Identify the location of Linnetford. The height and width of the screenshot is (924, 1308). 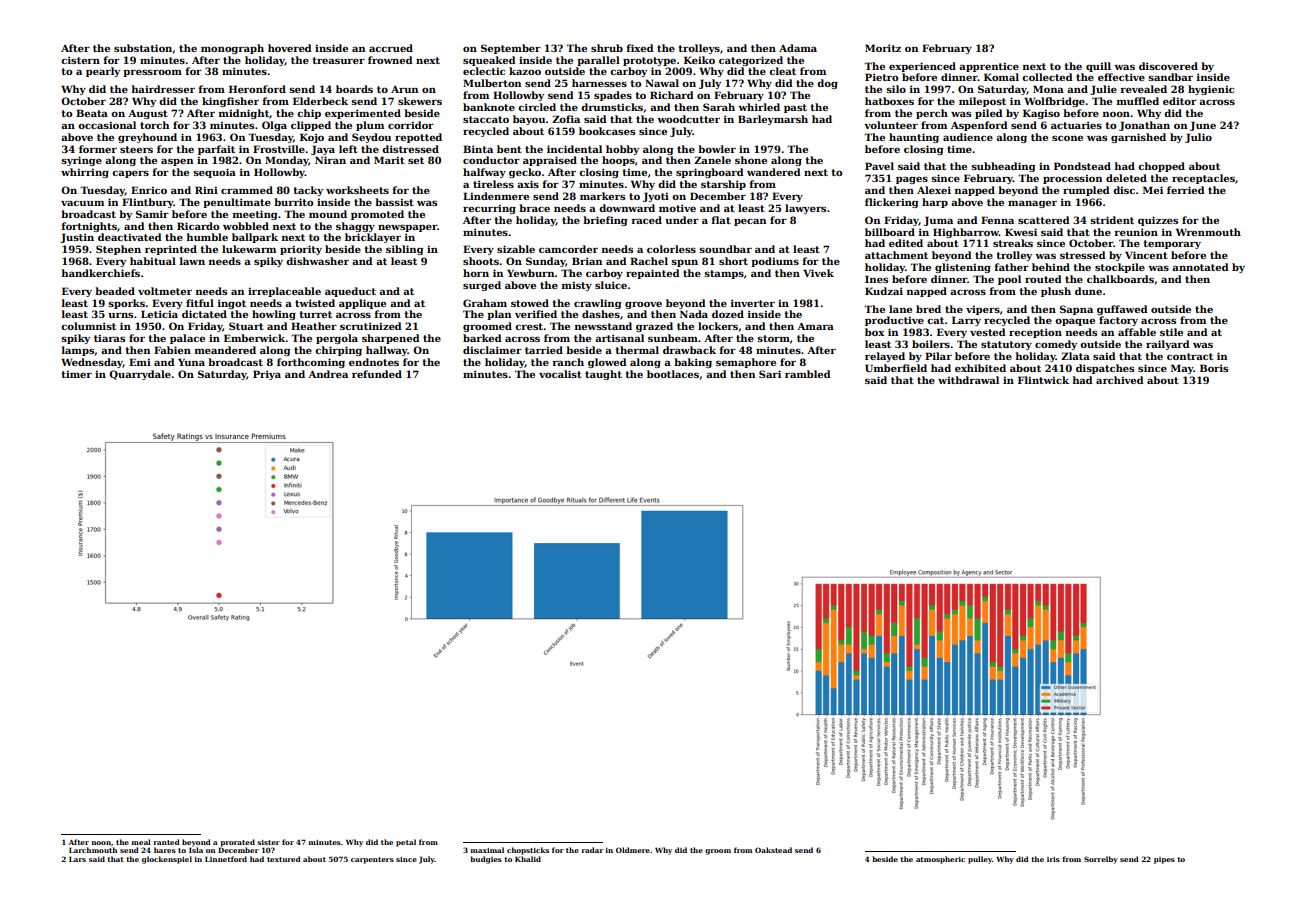
(226, 859).
